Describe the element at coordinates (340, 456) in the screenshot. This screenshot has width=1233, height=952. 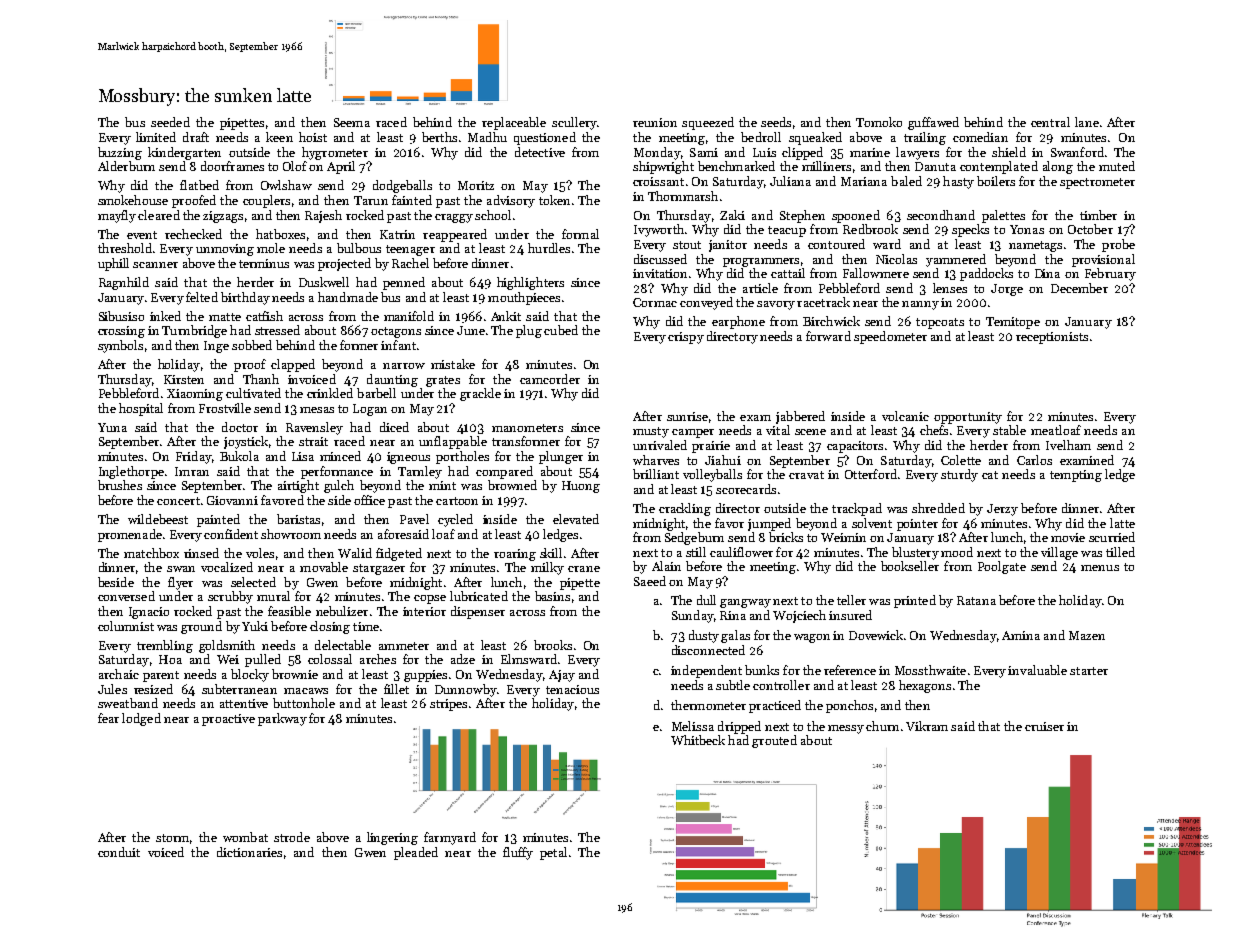
I see `minced` at that location.
